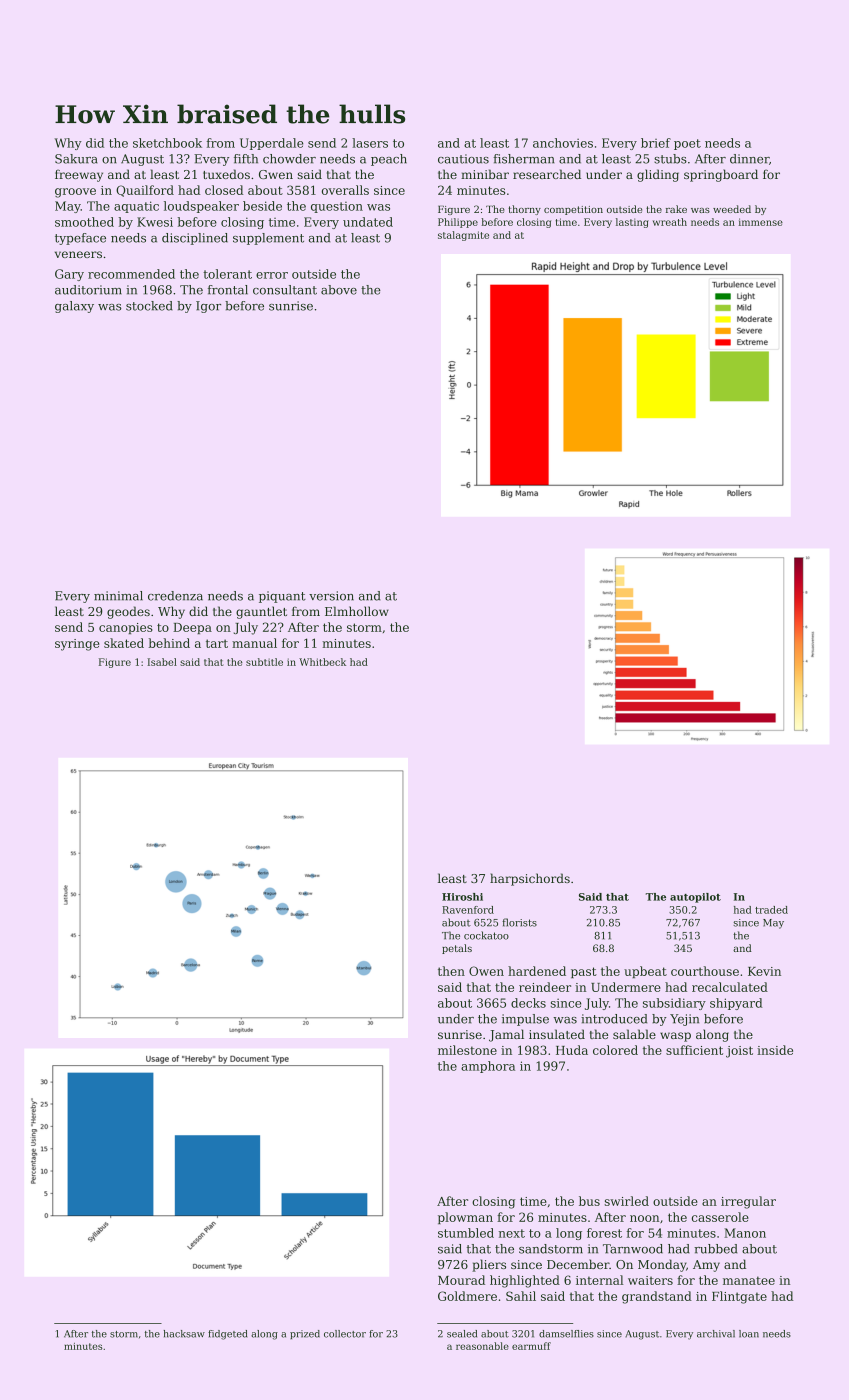 The height and width of the screenshot is (1400, 849). Describe the element at coordinates (670, 222) in the screenshot. I see `wreath` at that location.
